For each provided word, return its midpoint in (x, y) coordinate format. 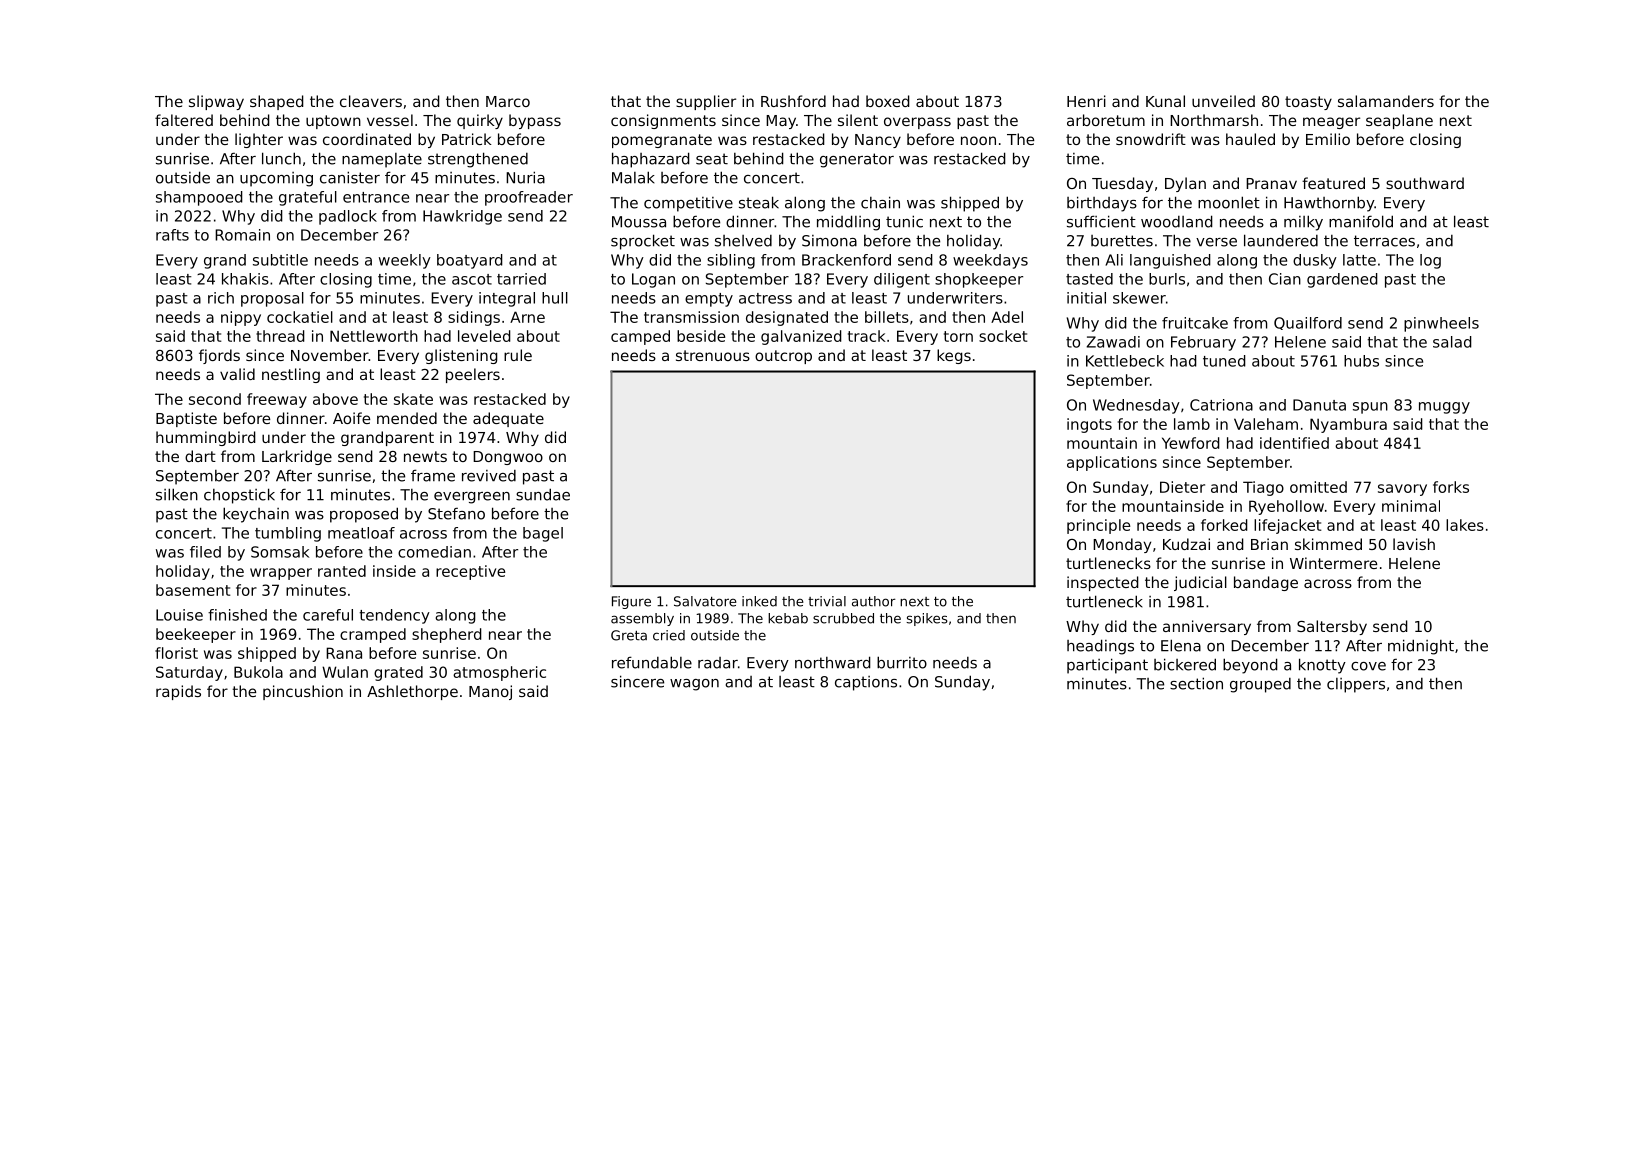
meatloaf (361, 533)
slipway (216, 102)
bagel (543, 534)
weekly (405, 261)
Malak (633, 177)
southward (1425, 183)
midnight (1421, 647)
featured (1333, 183)
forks (1451, 487)
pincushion (303, 692)
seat (712, 159)
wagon (694, 685)
